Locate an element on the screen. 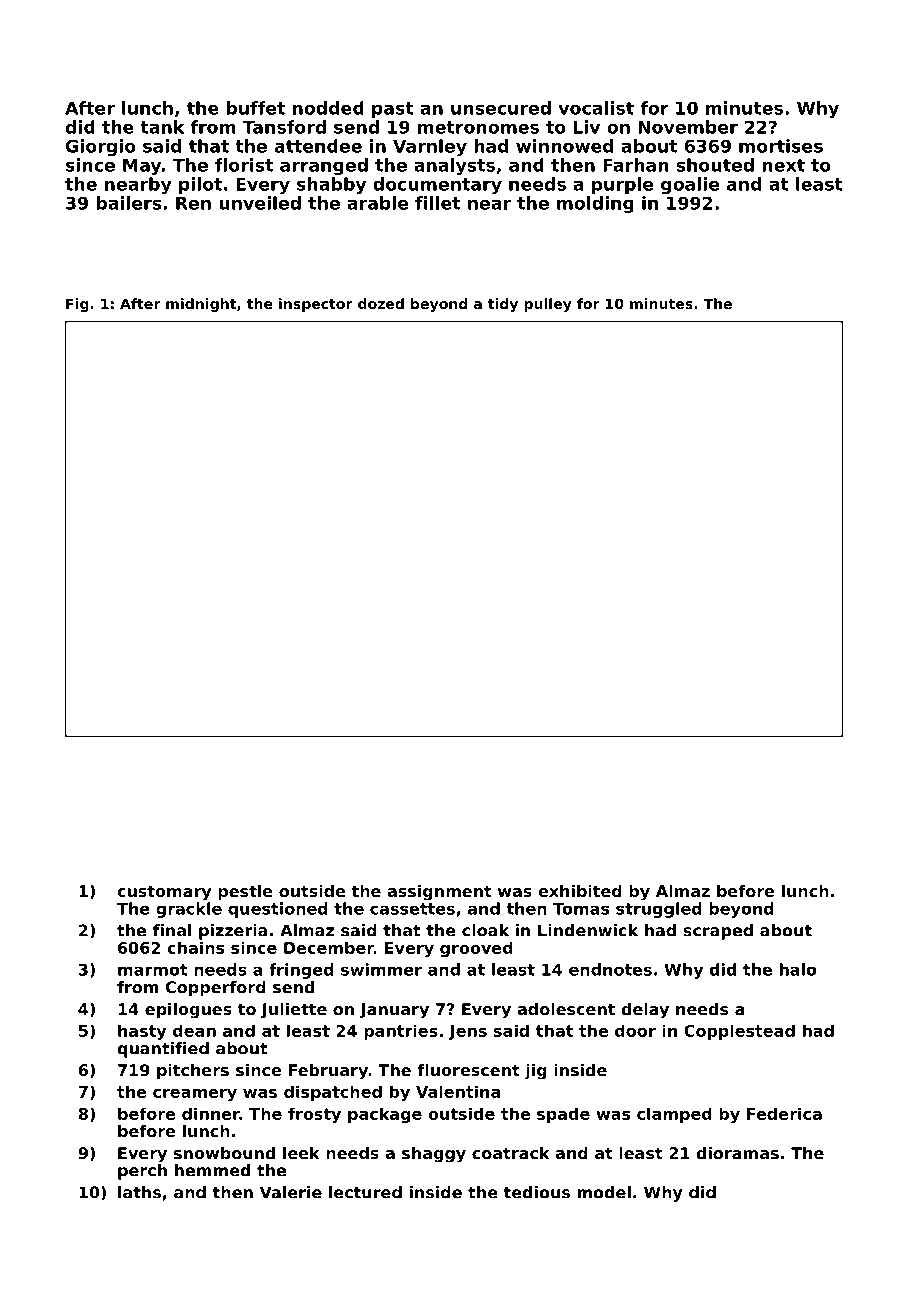 Image resolution: width=908 pixels, height=1316 pixels. past is located at coordinates (393, 110).
